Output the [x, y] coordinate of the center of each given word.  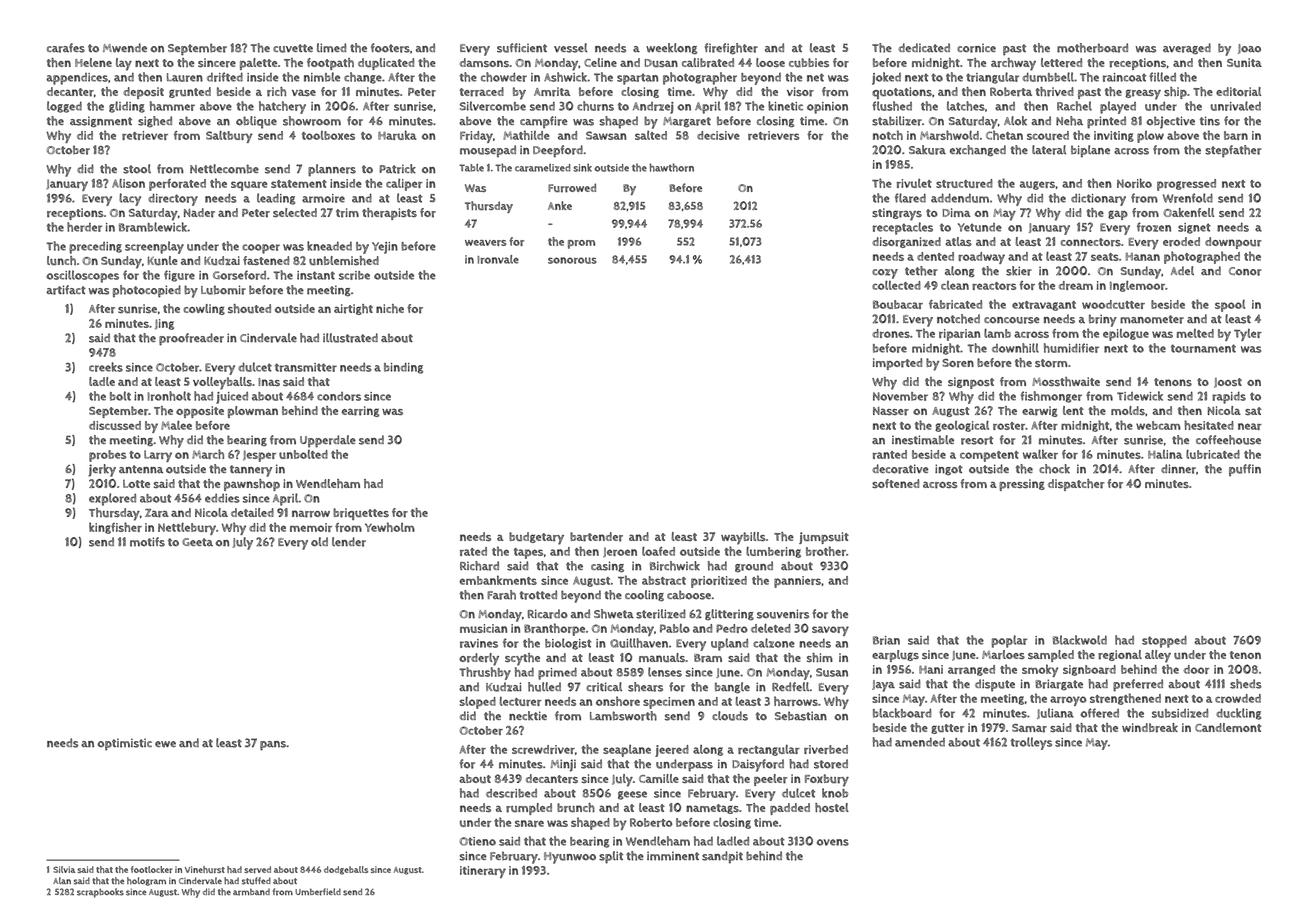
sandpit [722, 857]
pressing [1022, 485]
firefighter [731, 48]
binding [403, 368]
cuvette [293, 48]
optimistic [124, 744]
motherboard [1092, 48]
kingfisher [115, 528]
